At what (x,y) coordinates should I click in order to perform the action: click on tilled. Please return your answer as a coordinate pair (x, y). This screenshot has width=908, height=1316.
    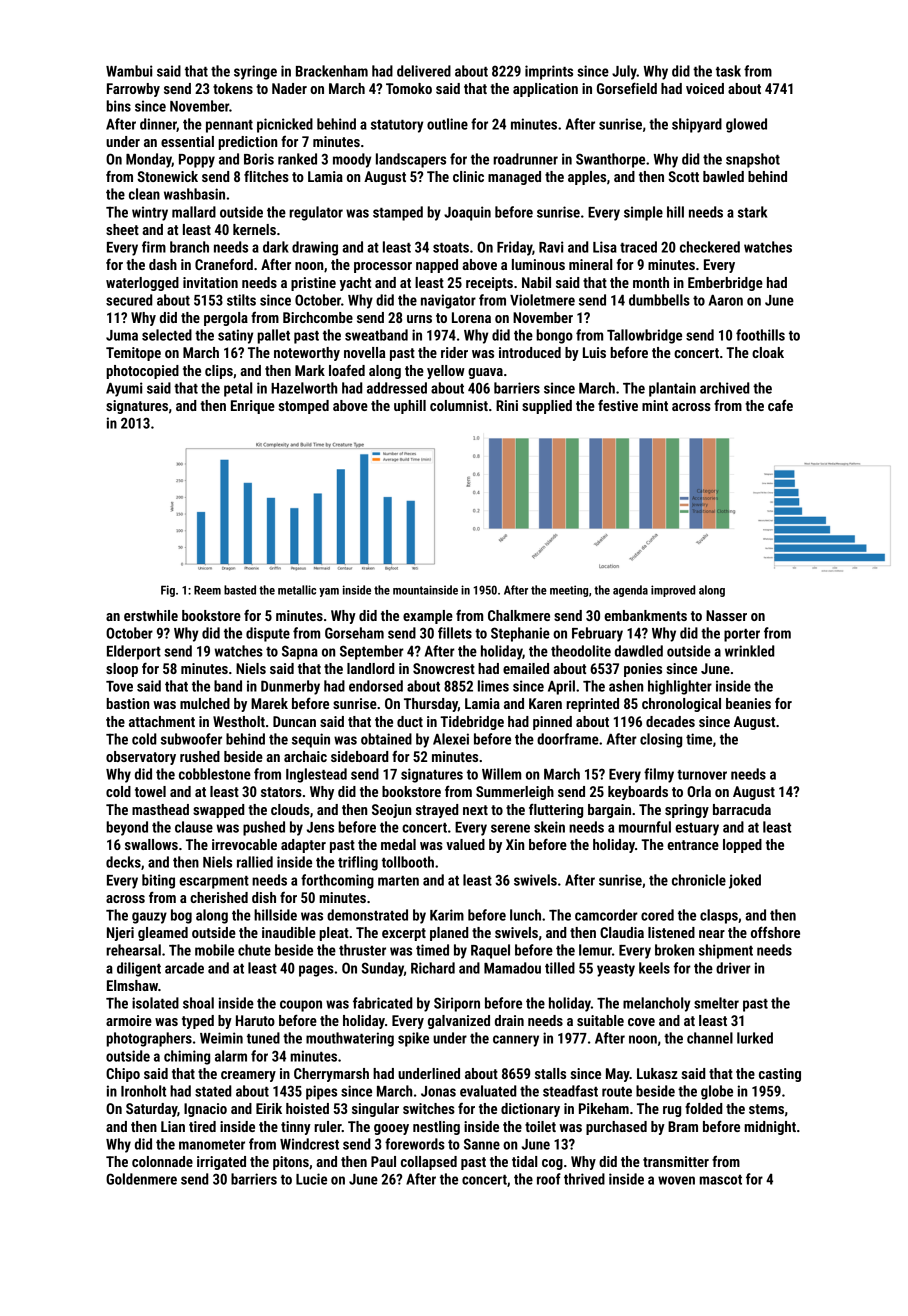
    Looking at the image, I should click on (560, 968).
